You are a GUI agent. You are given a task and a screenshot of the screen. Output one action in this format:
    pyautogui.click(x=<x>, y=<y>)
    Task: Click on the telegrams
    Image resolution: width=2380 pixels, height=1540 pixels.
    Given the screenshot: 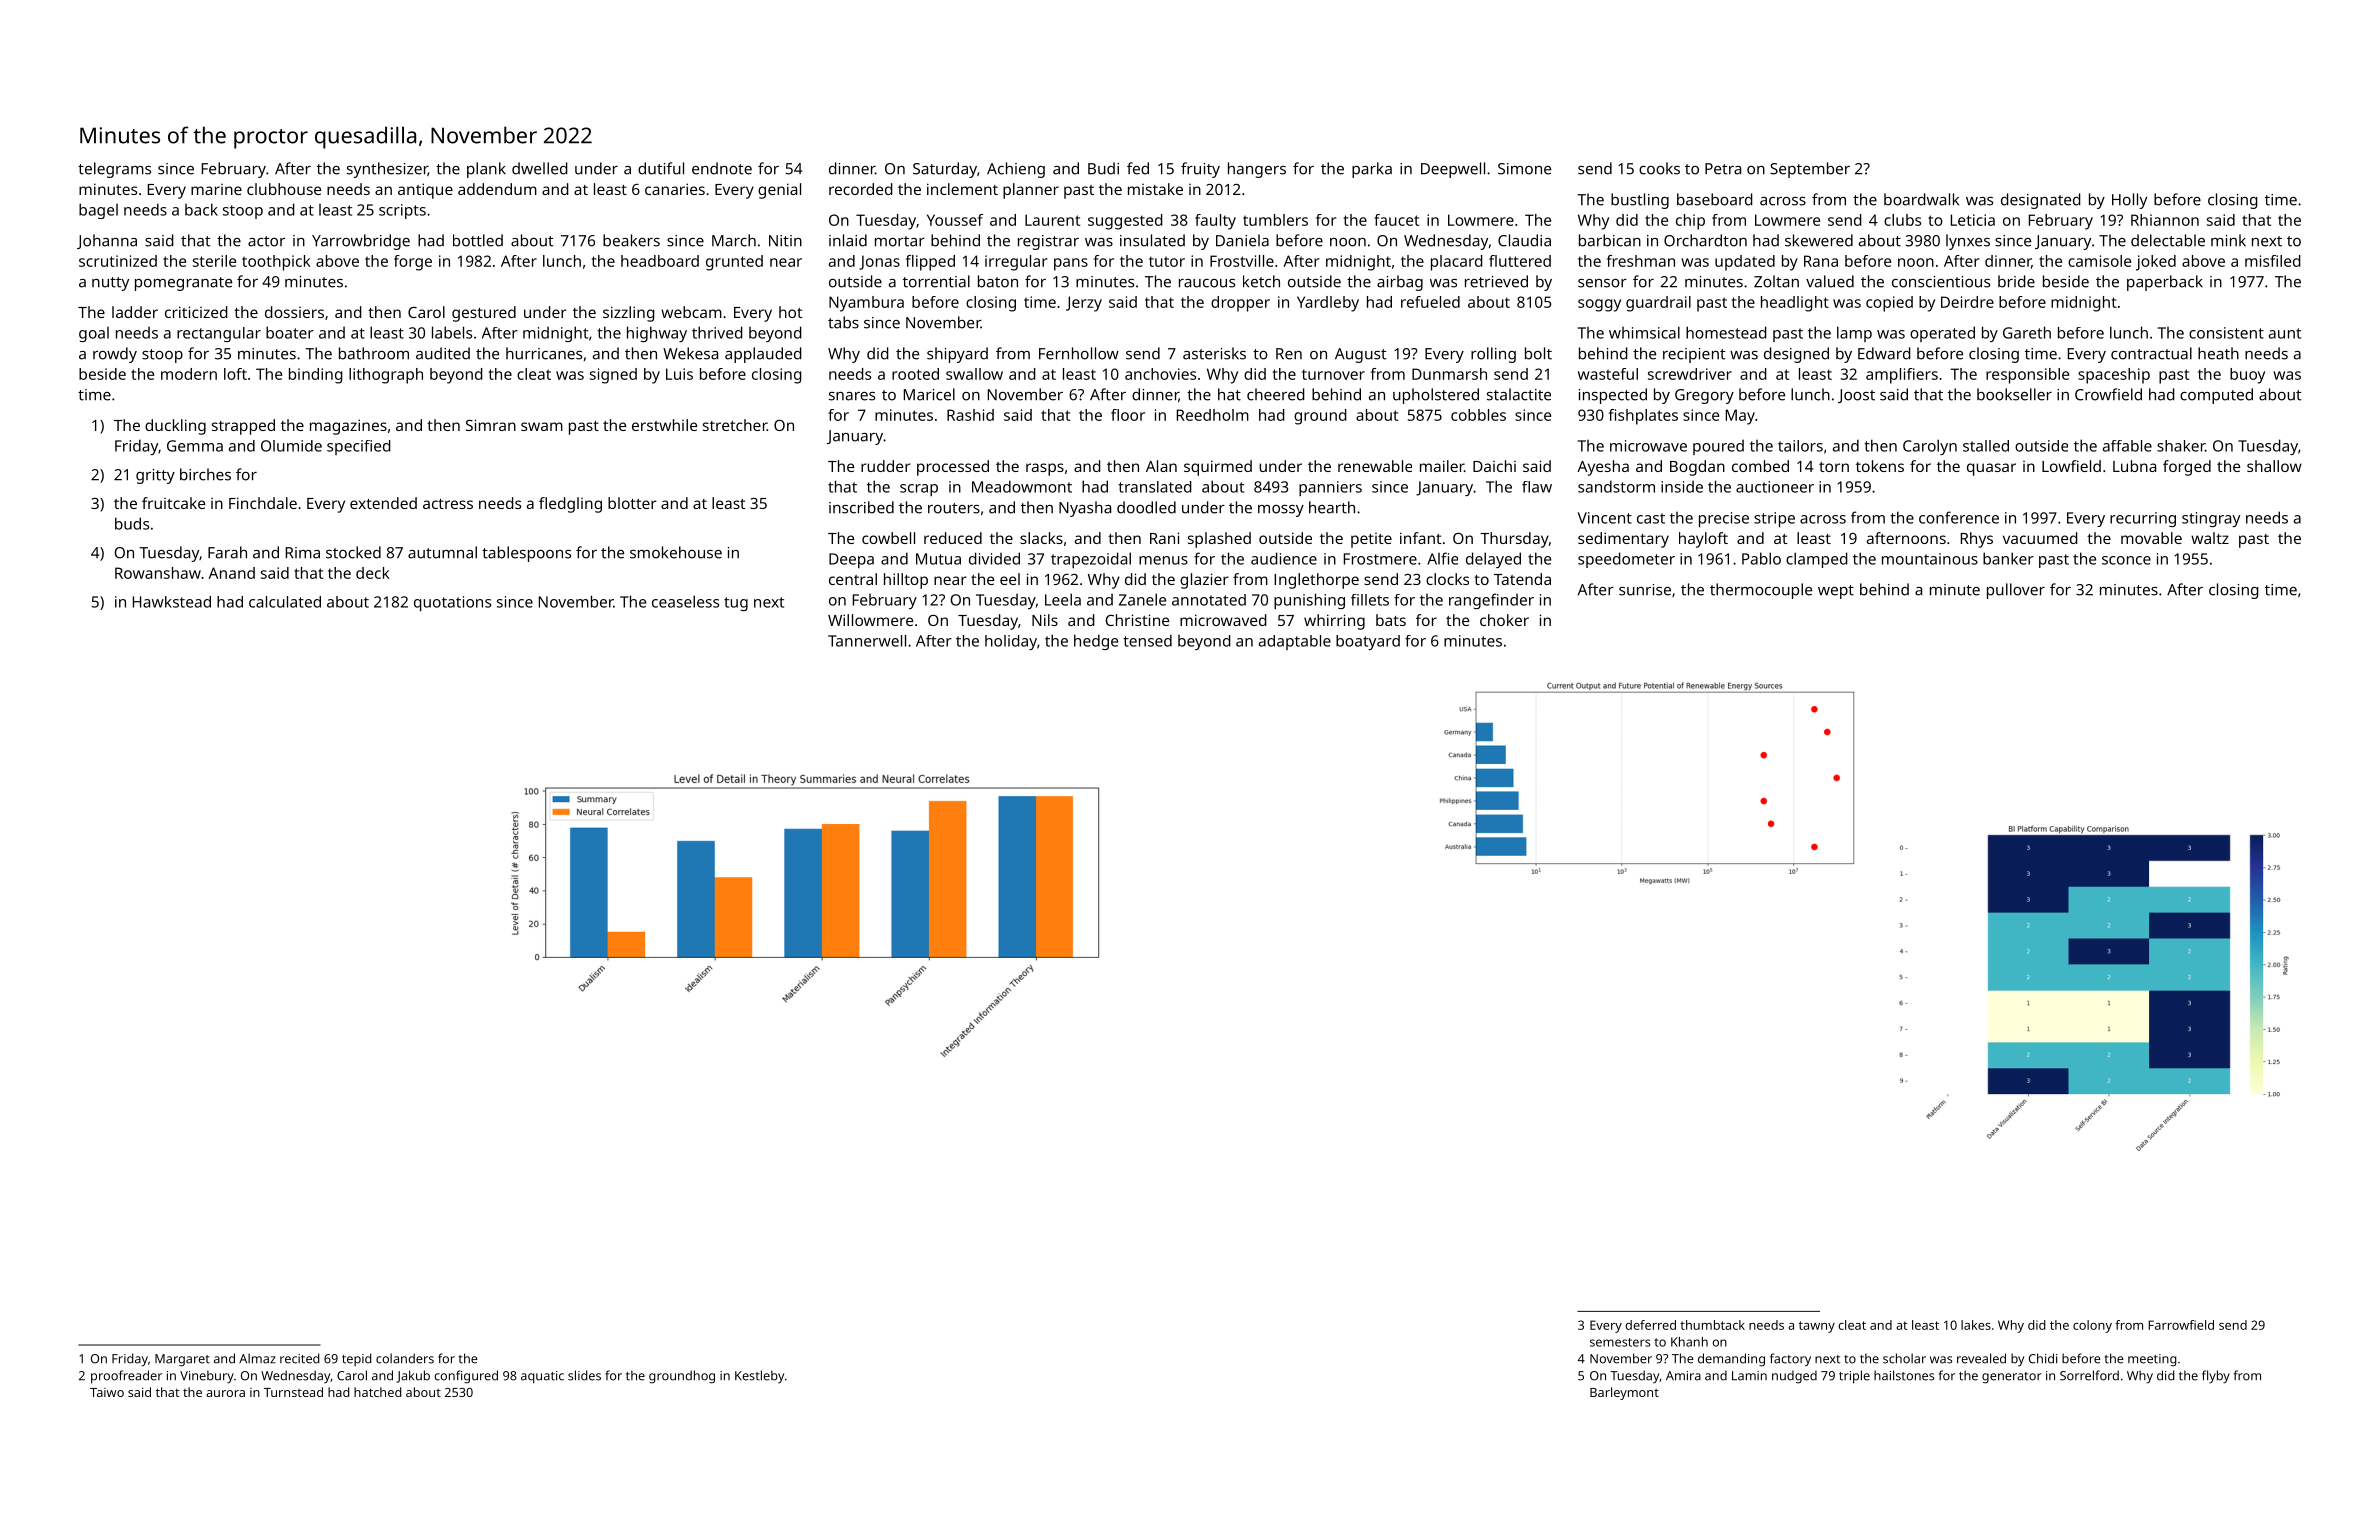 What is the action you would take?
    pyautogui.click(x=114, y=170)
